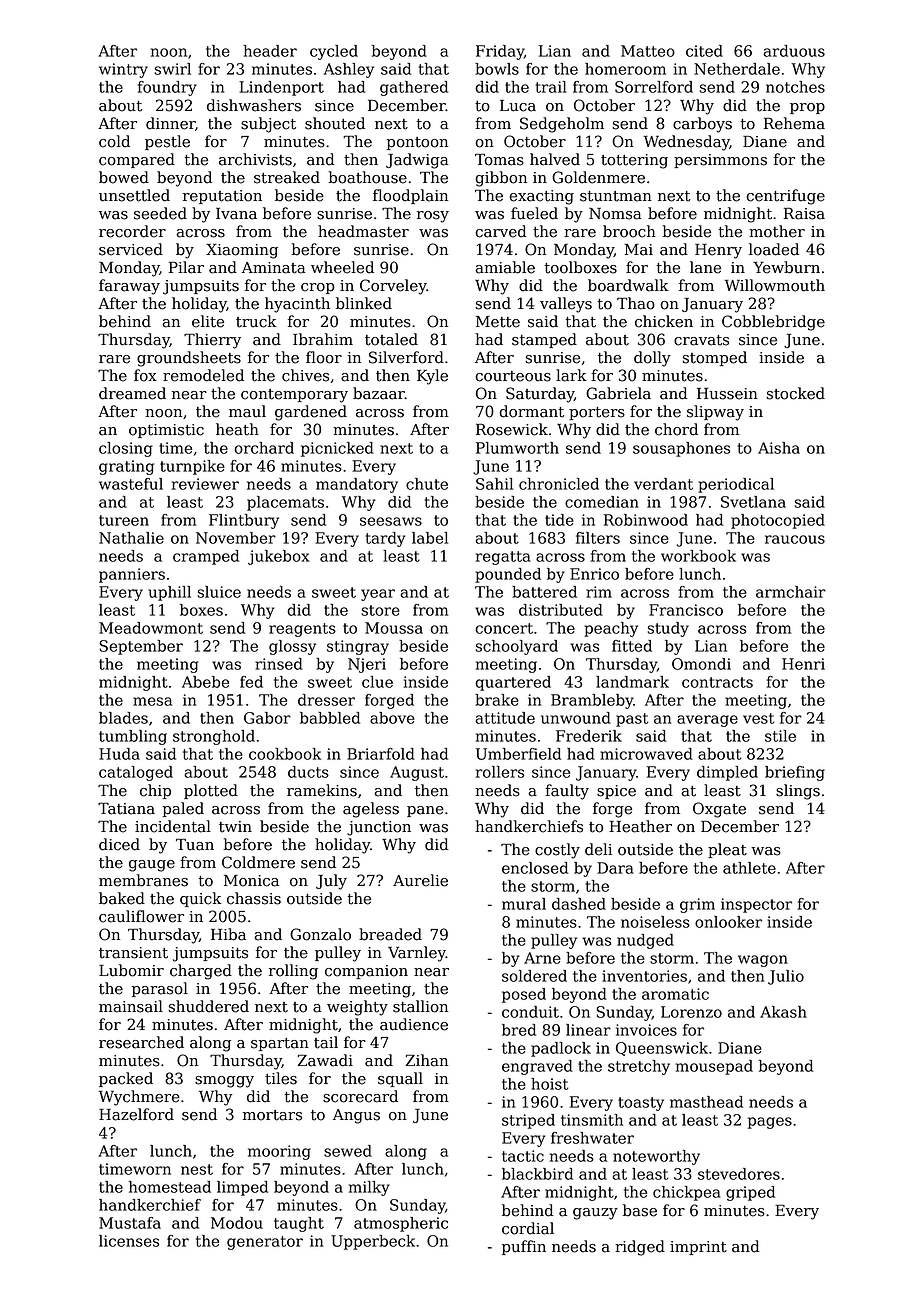 This document has height=1308, width=924. What do you see at coordinates (494, 484) in the document?
I see `Sahil` at bounding box center [494, 484].
